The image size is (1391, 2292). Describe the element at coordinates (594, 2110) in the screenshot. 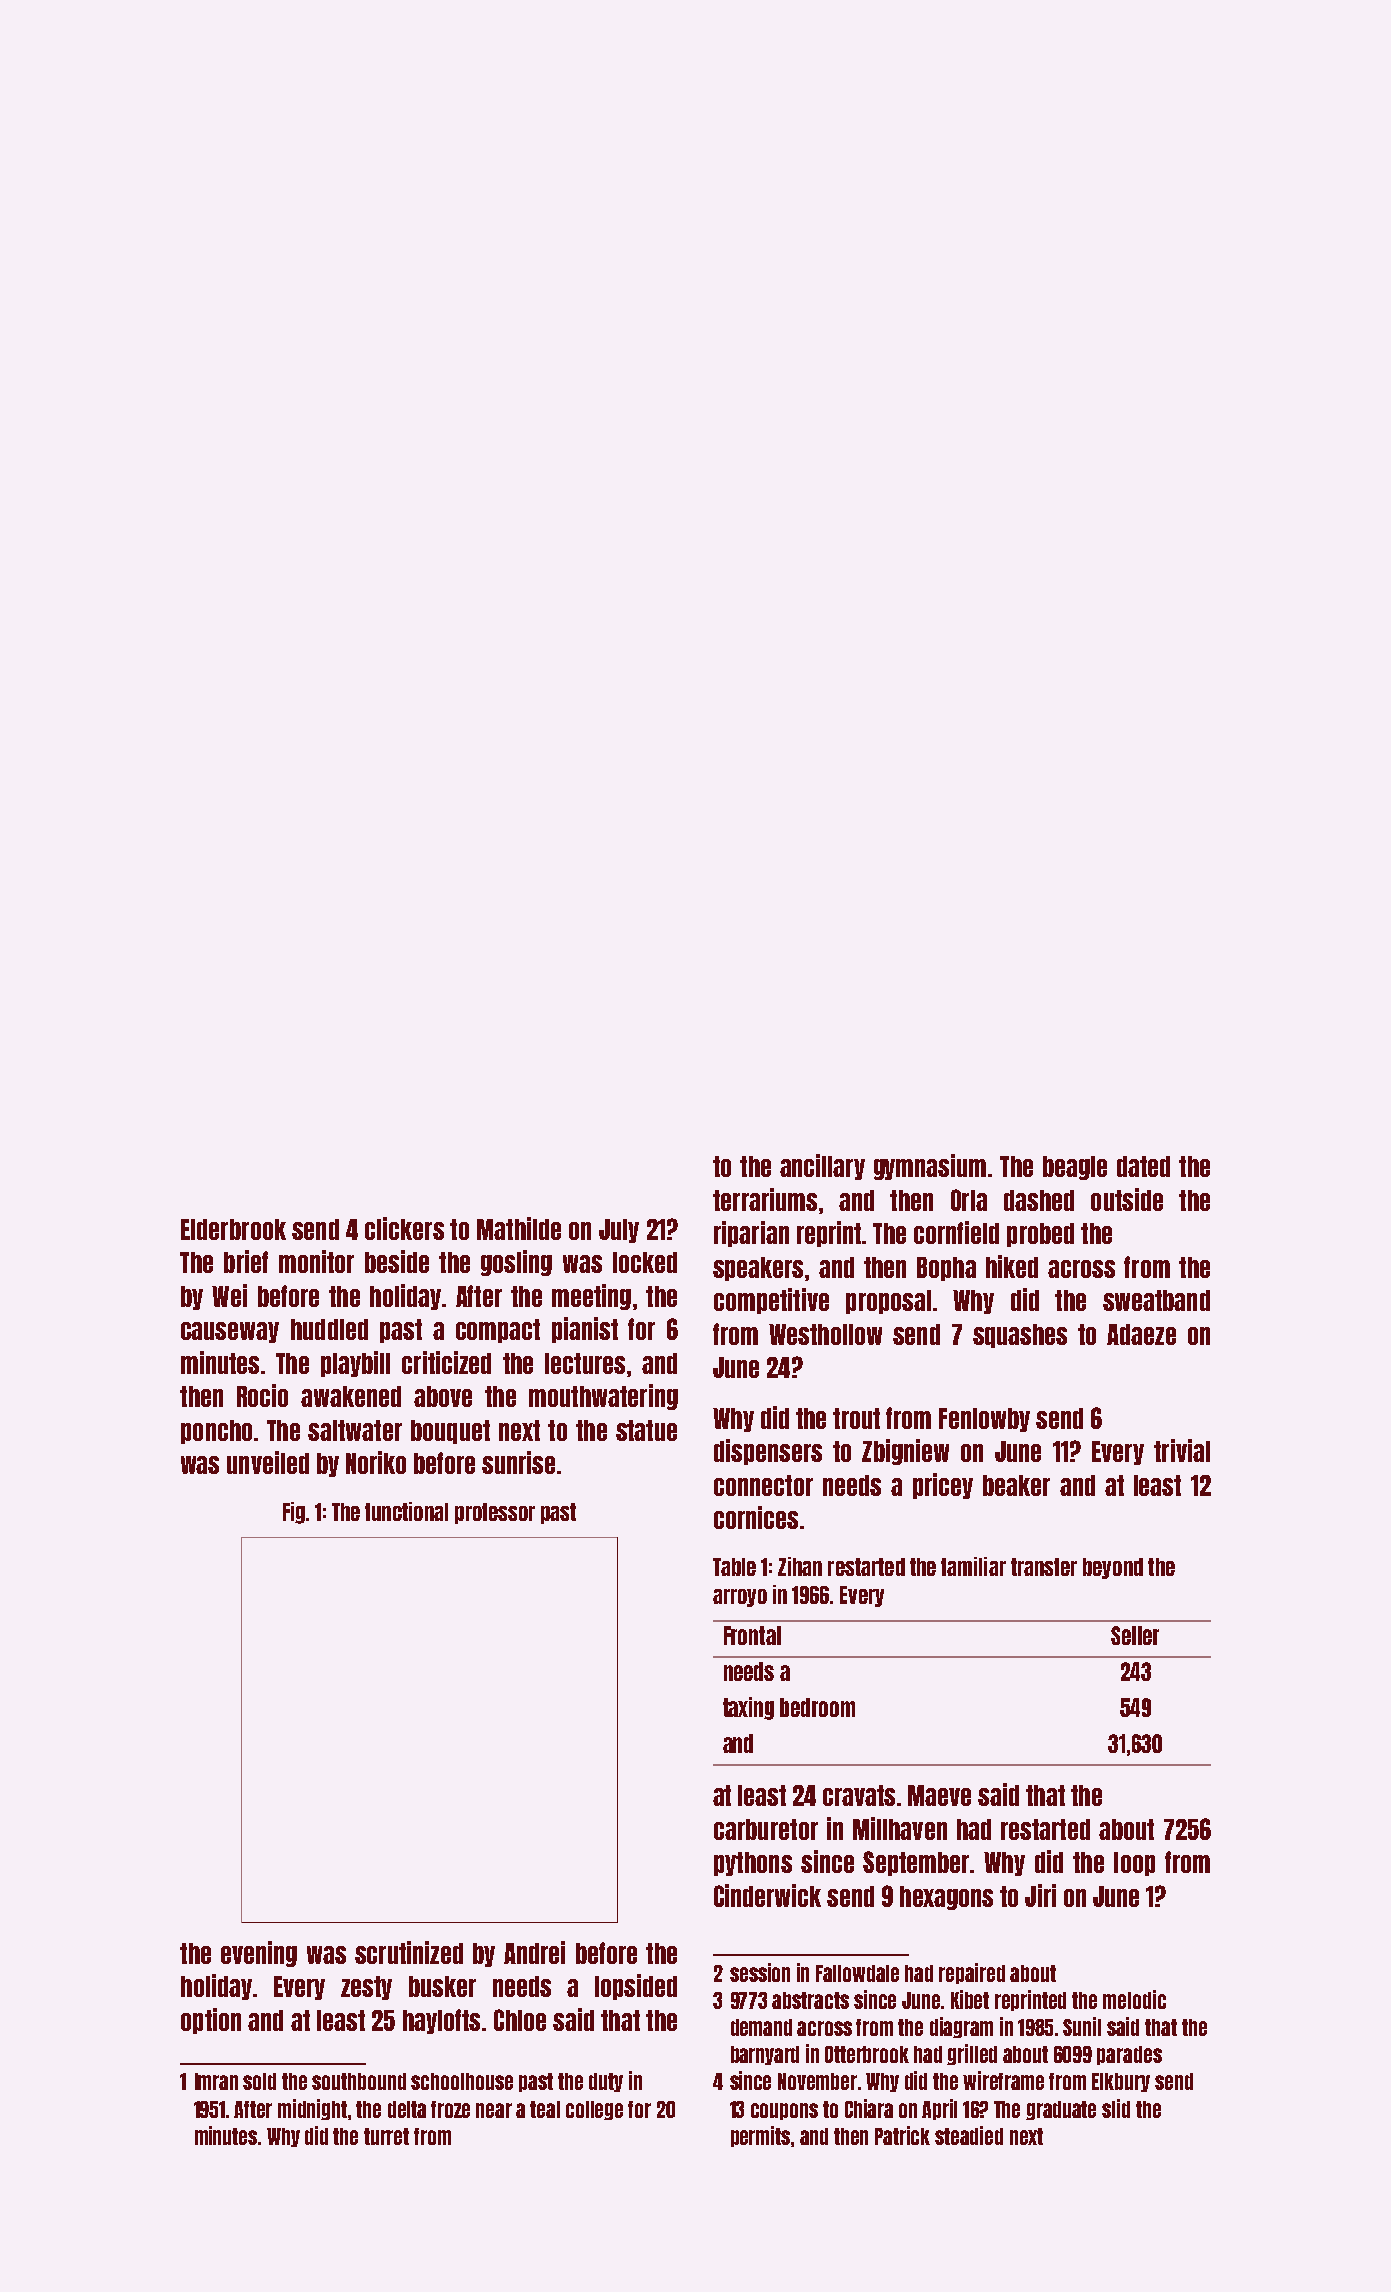

I see `college` at that location.
